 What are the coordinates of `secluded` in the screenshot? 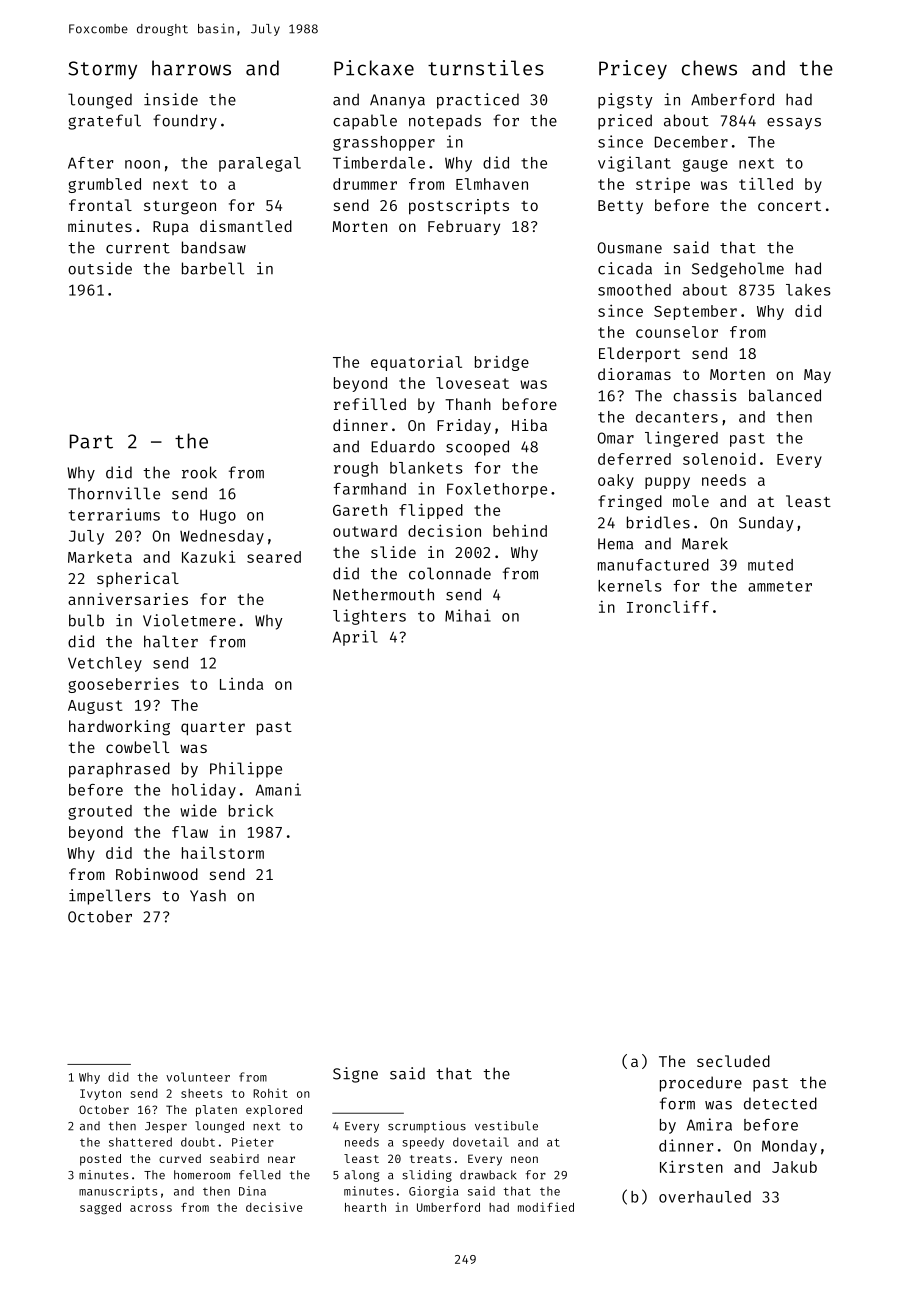 It's located at (733, 1061).
